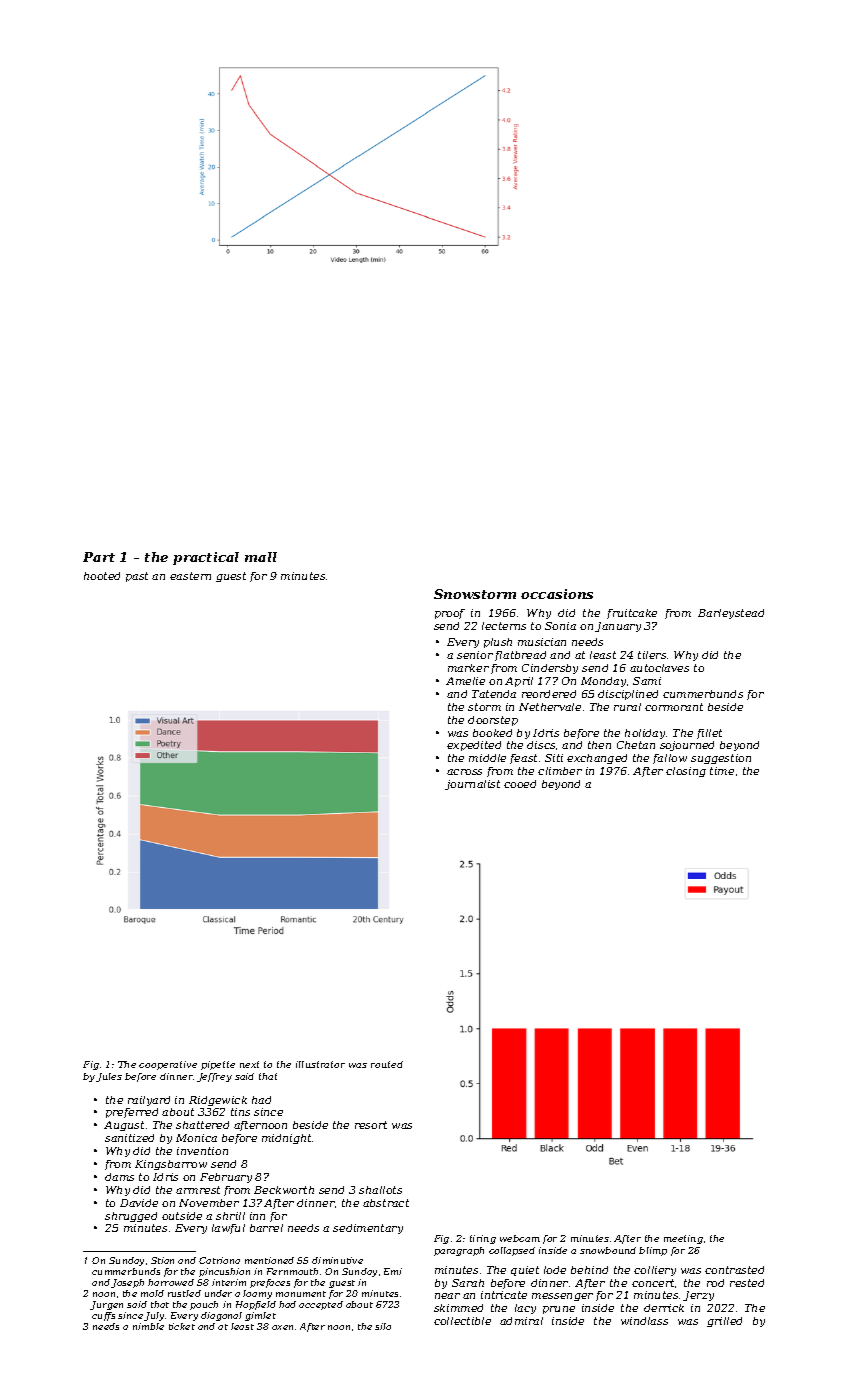 This screenshot has width=849, height=1400. What do you see at coordinates (148, 1326) in the screenshot?
I see `nimble` at bounding box center [148, 1326].
